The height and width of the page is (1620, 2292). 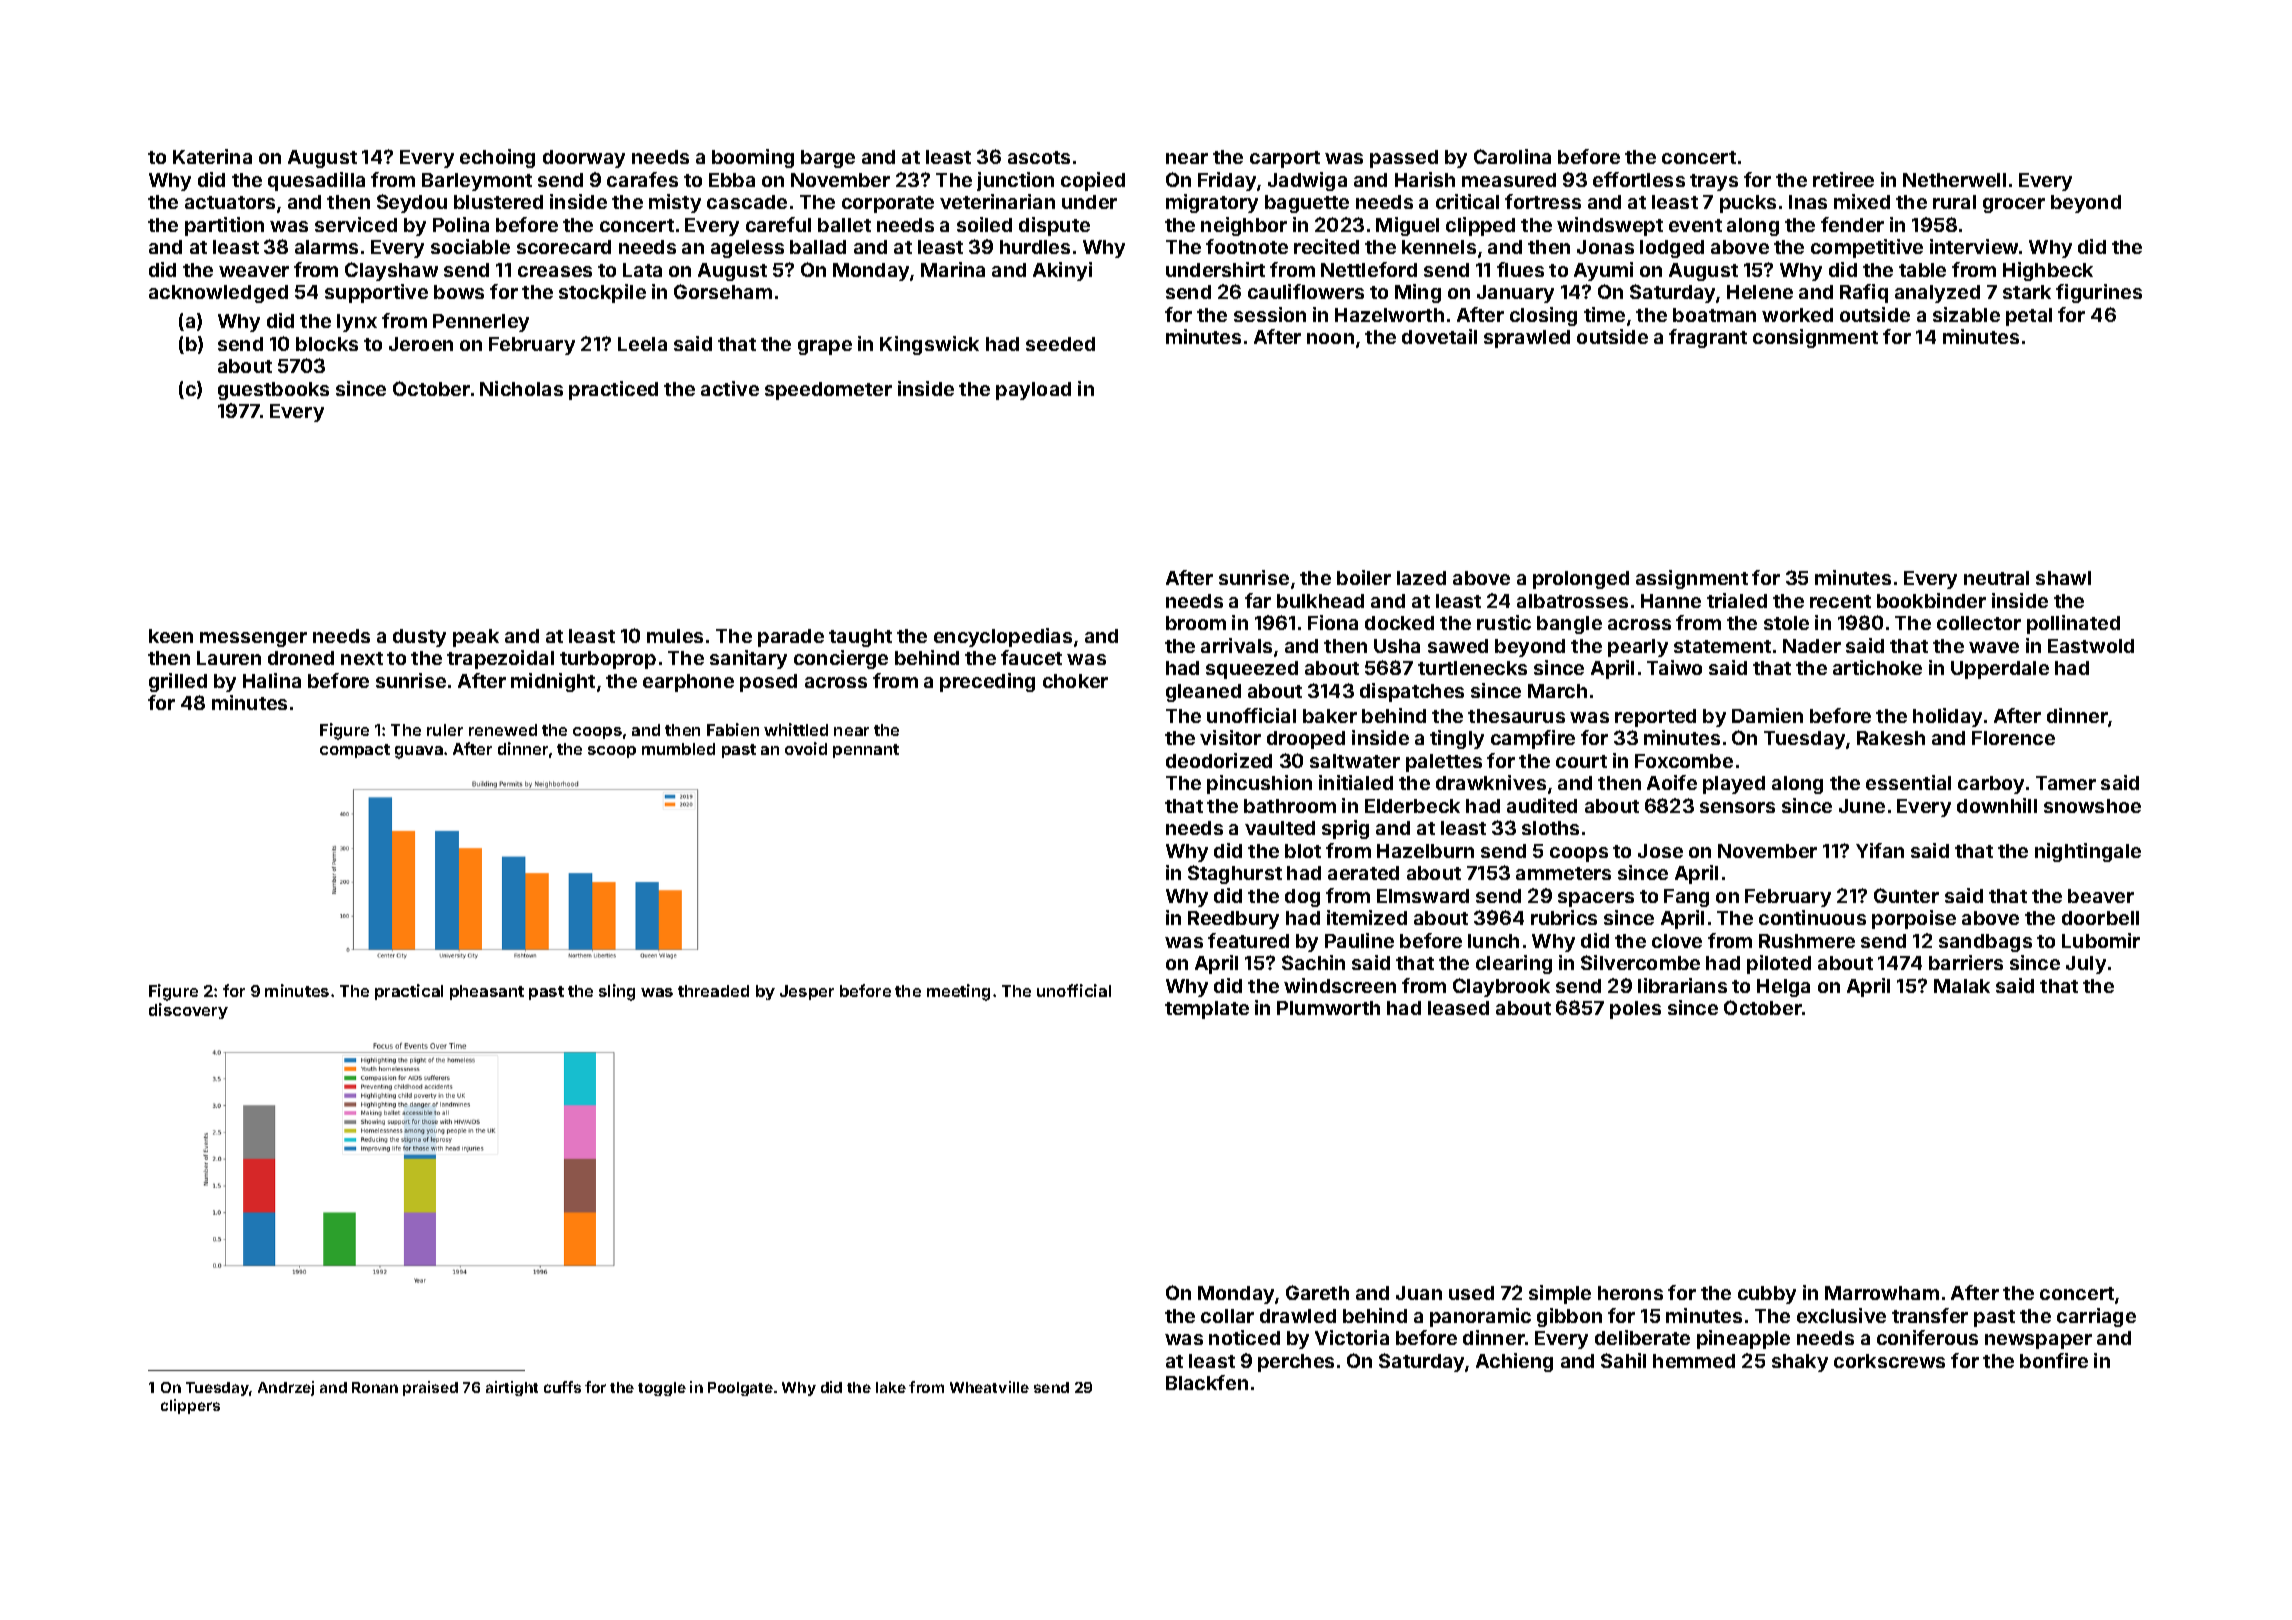 What do you see at coordinates (866, 751) in the page?
I see `pennant` at bounding box center [866, 751].
